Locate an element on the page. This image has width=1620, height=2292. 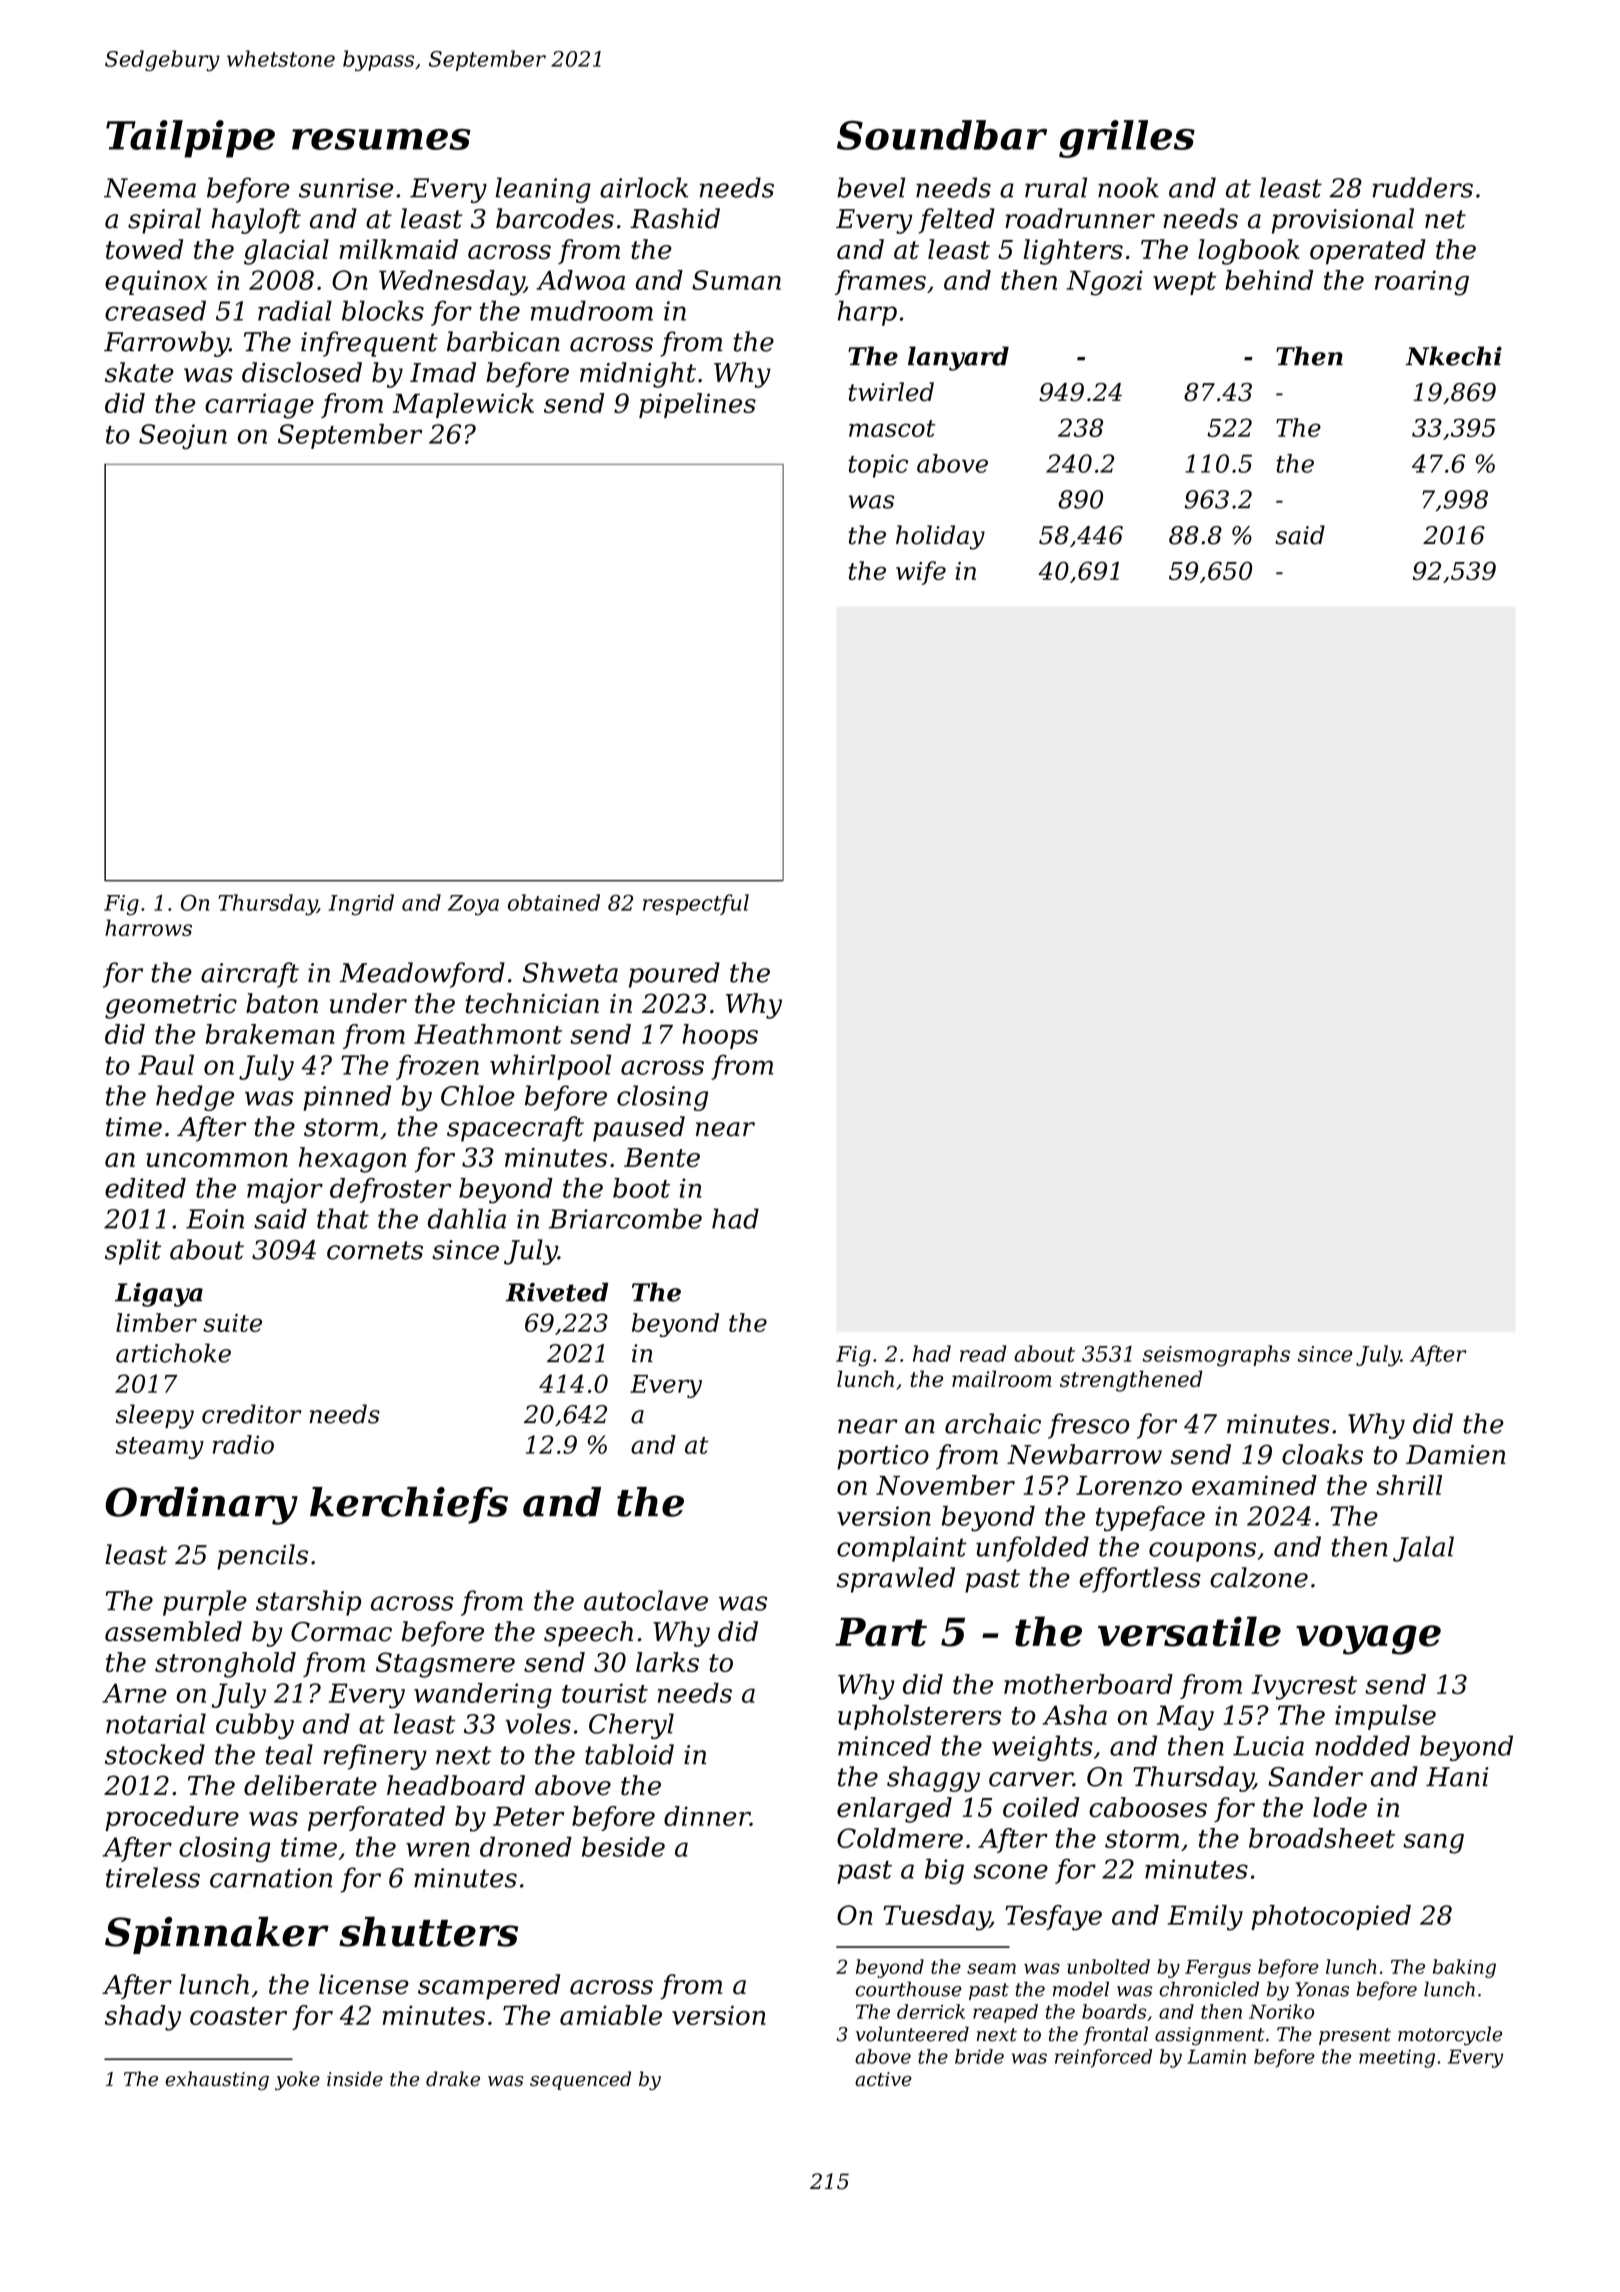
barcodes is located at coordinates (555, 218).
